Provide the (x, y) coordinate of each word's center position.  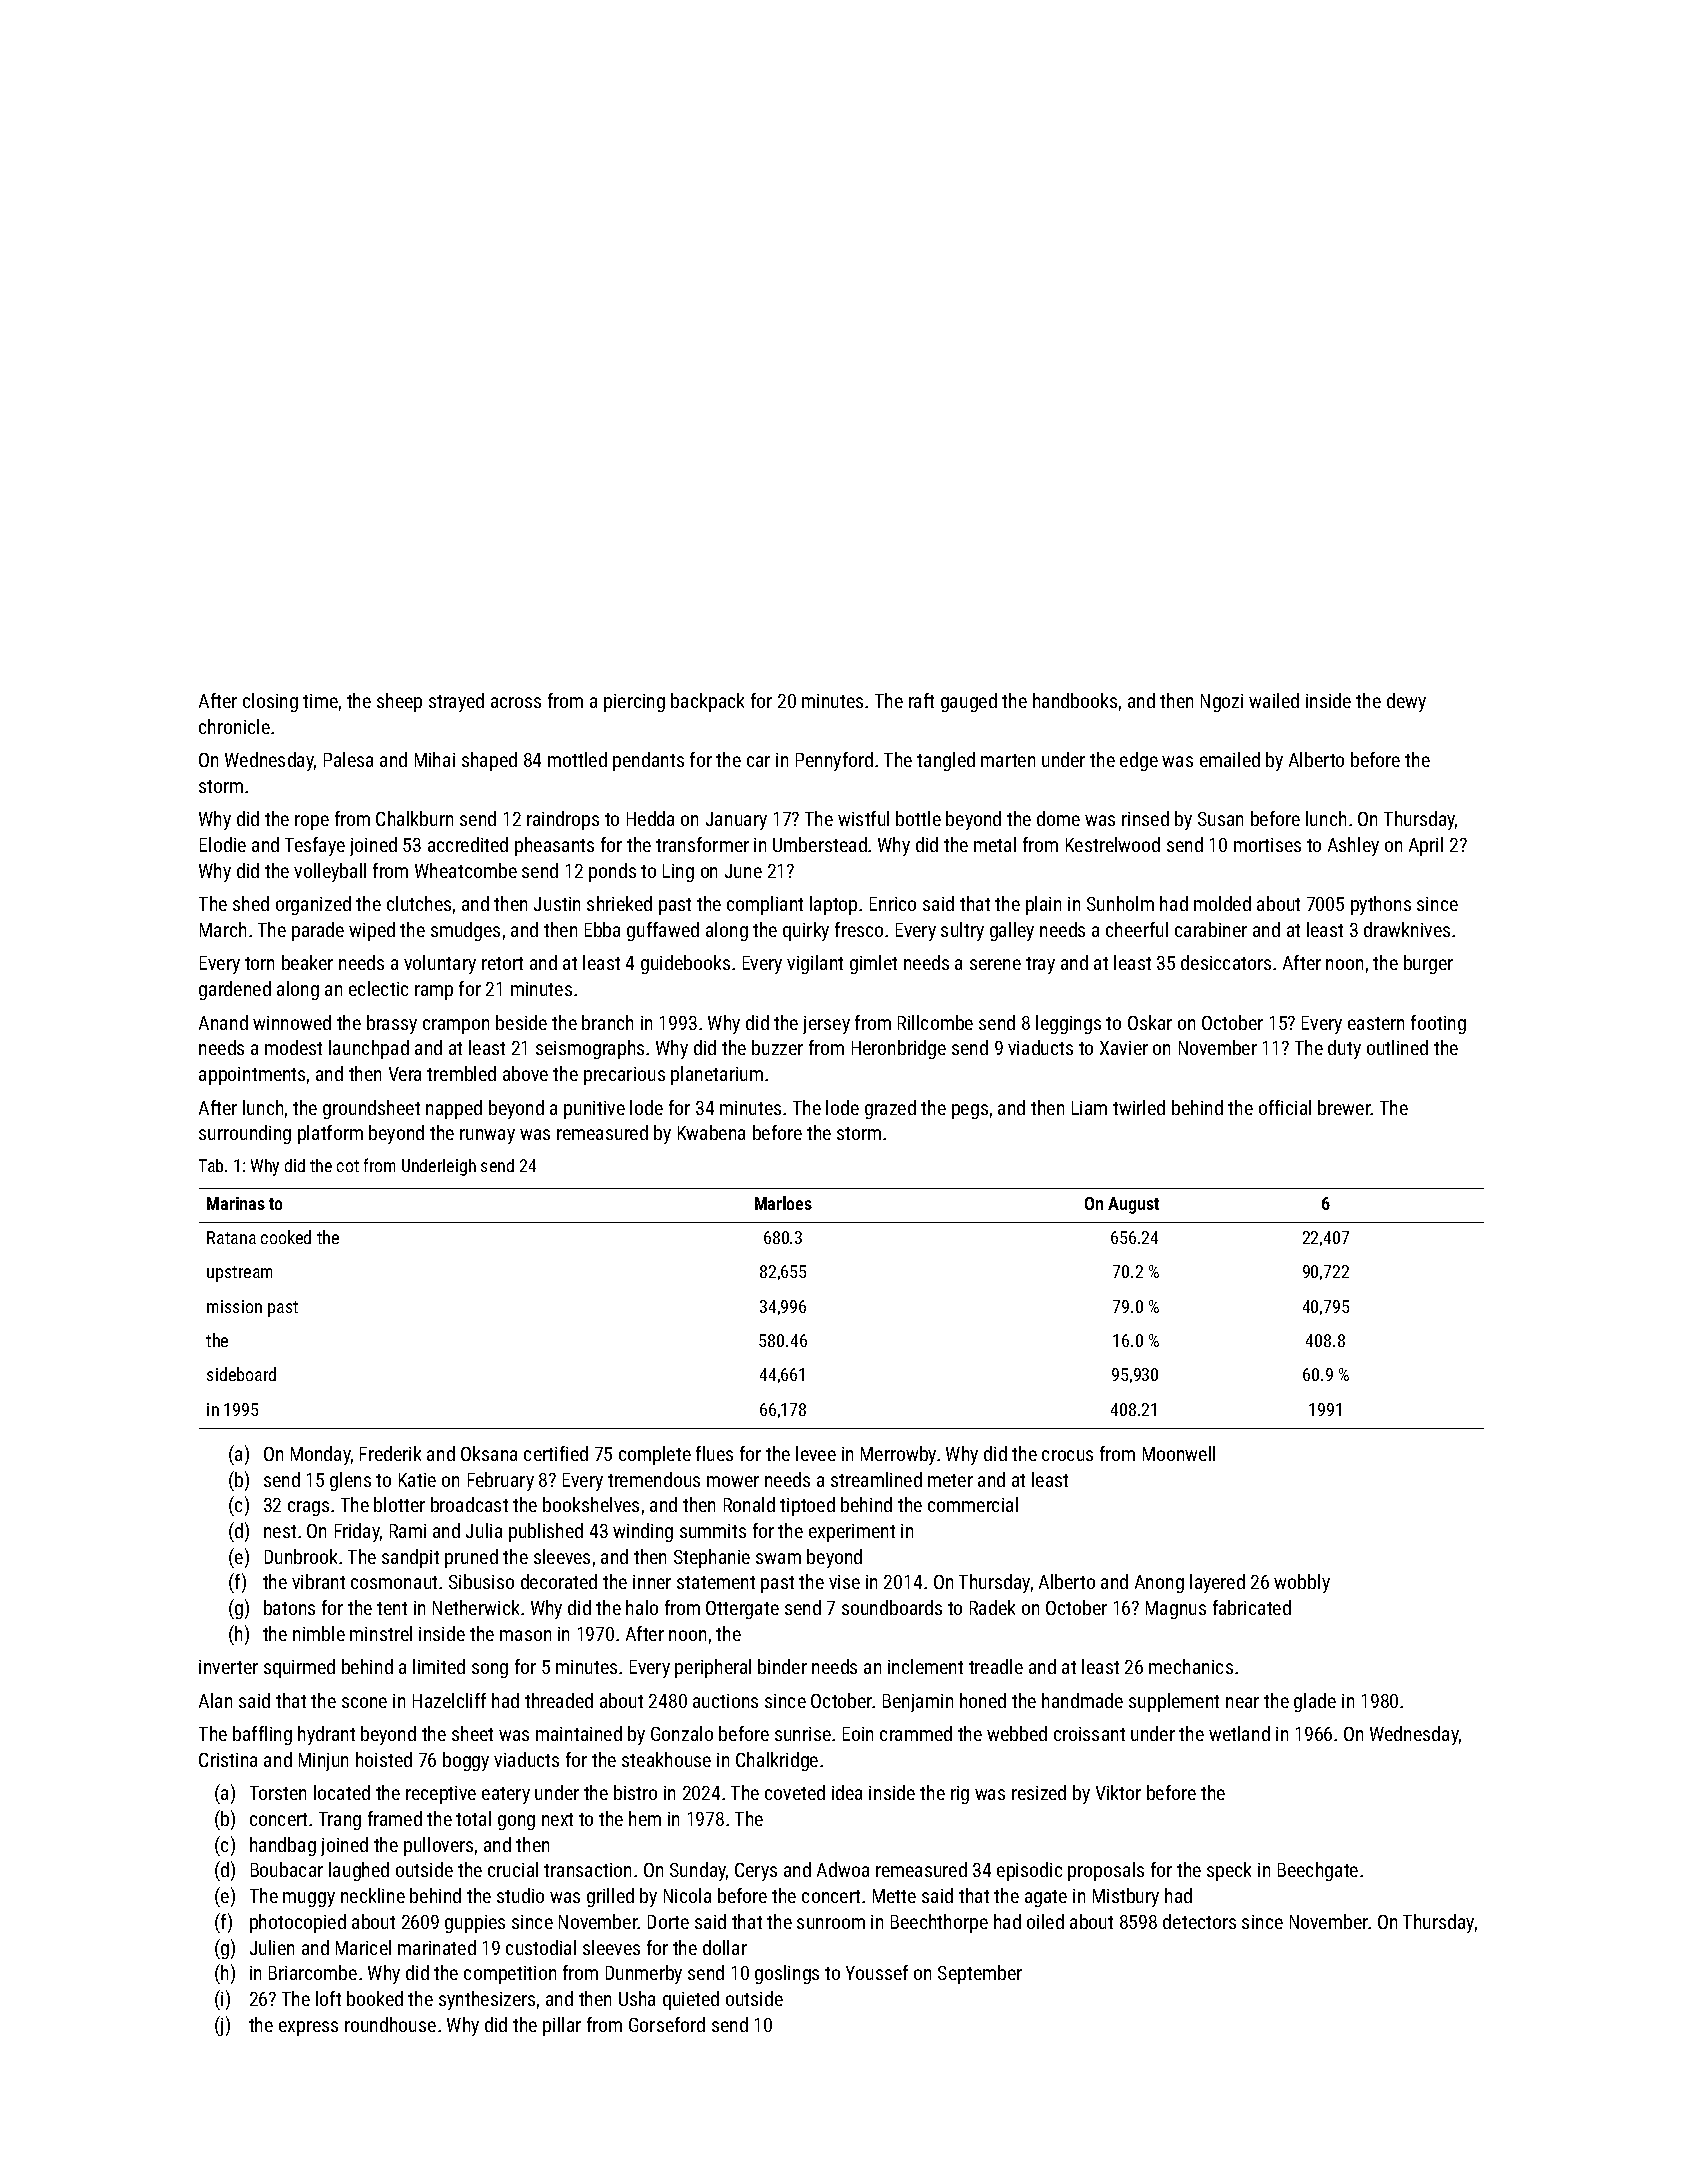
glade (1315, 1702)
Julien (272, 1947)
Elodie (223, 844)
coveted (795, 1792)
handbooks (1075, 700)
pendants (648, 761)
